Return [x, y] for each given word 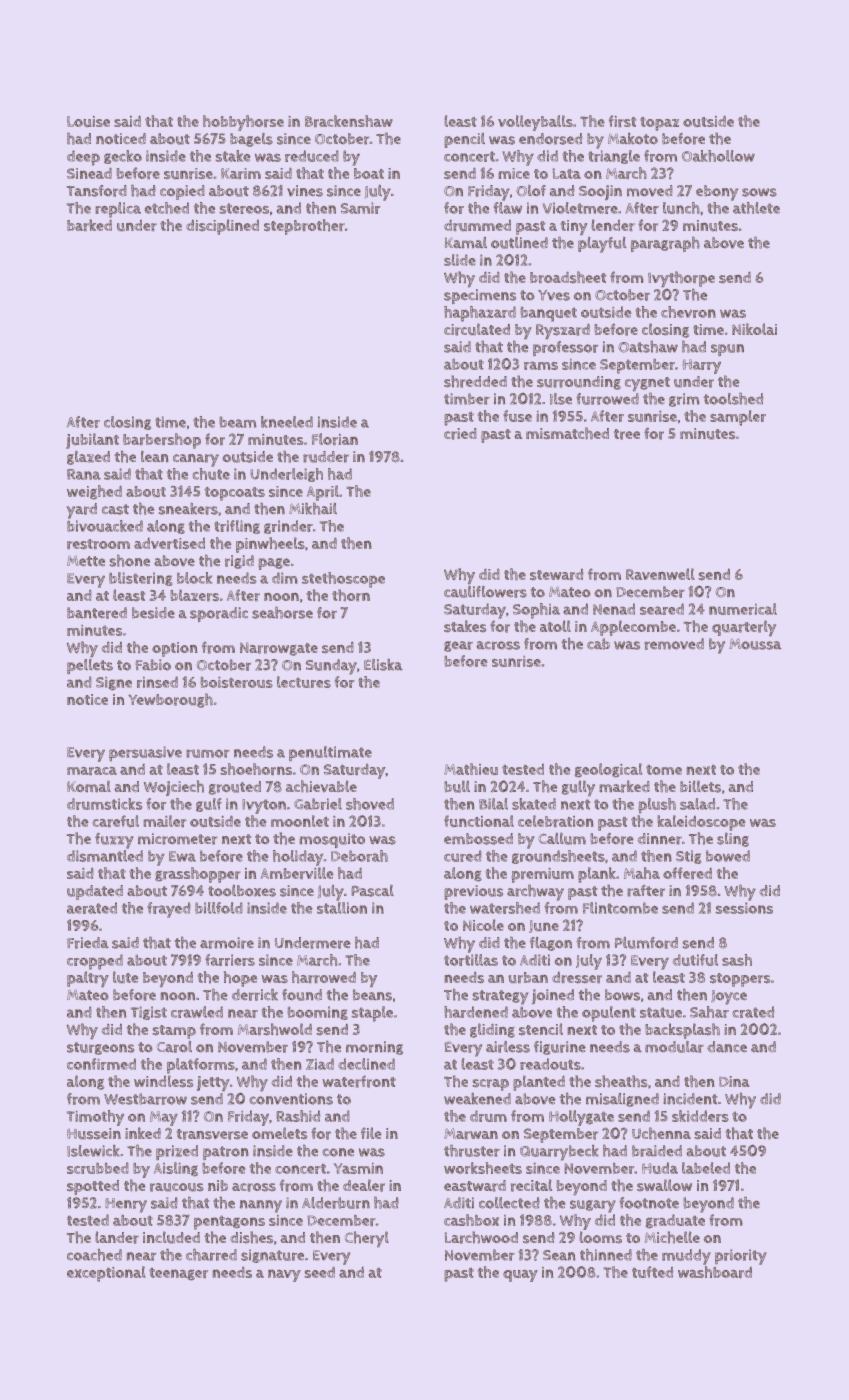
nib [218, 1185]
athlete [756, 208]
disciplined [222, 227]
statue [661, 1012]
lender [613, 225]
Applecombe [633, 628]
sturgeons [100, 1048]
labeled [706, 1168]
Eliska [383, 665]
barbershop [162, 441]
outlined [519, 243]
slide [460, 260]
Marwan [471, 1134]
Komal [89, 786]
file [371, 1133]
